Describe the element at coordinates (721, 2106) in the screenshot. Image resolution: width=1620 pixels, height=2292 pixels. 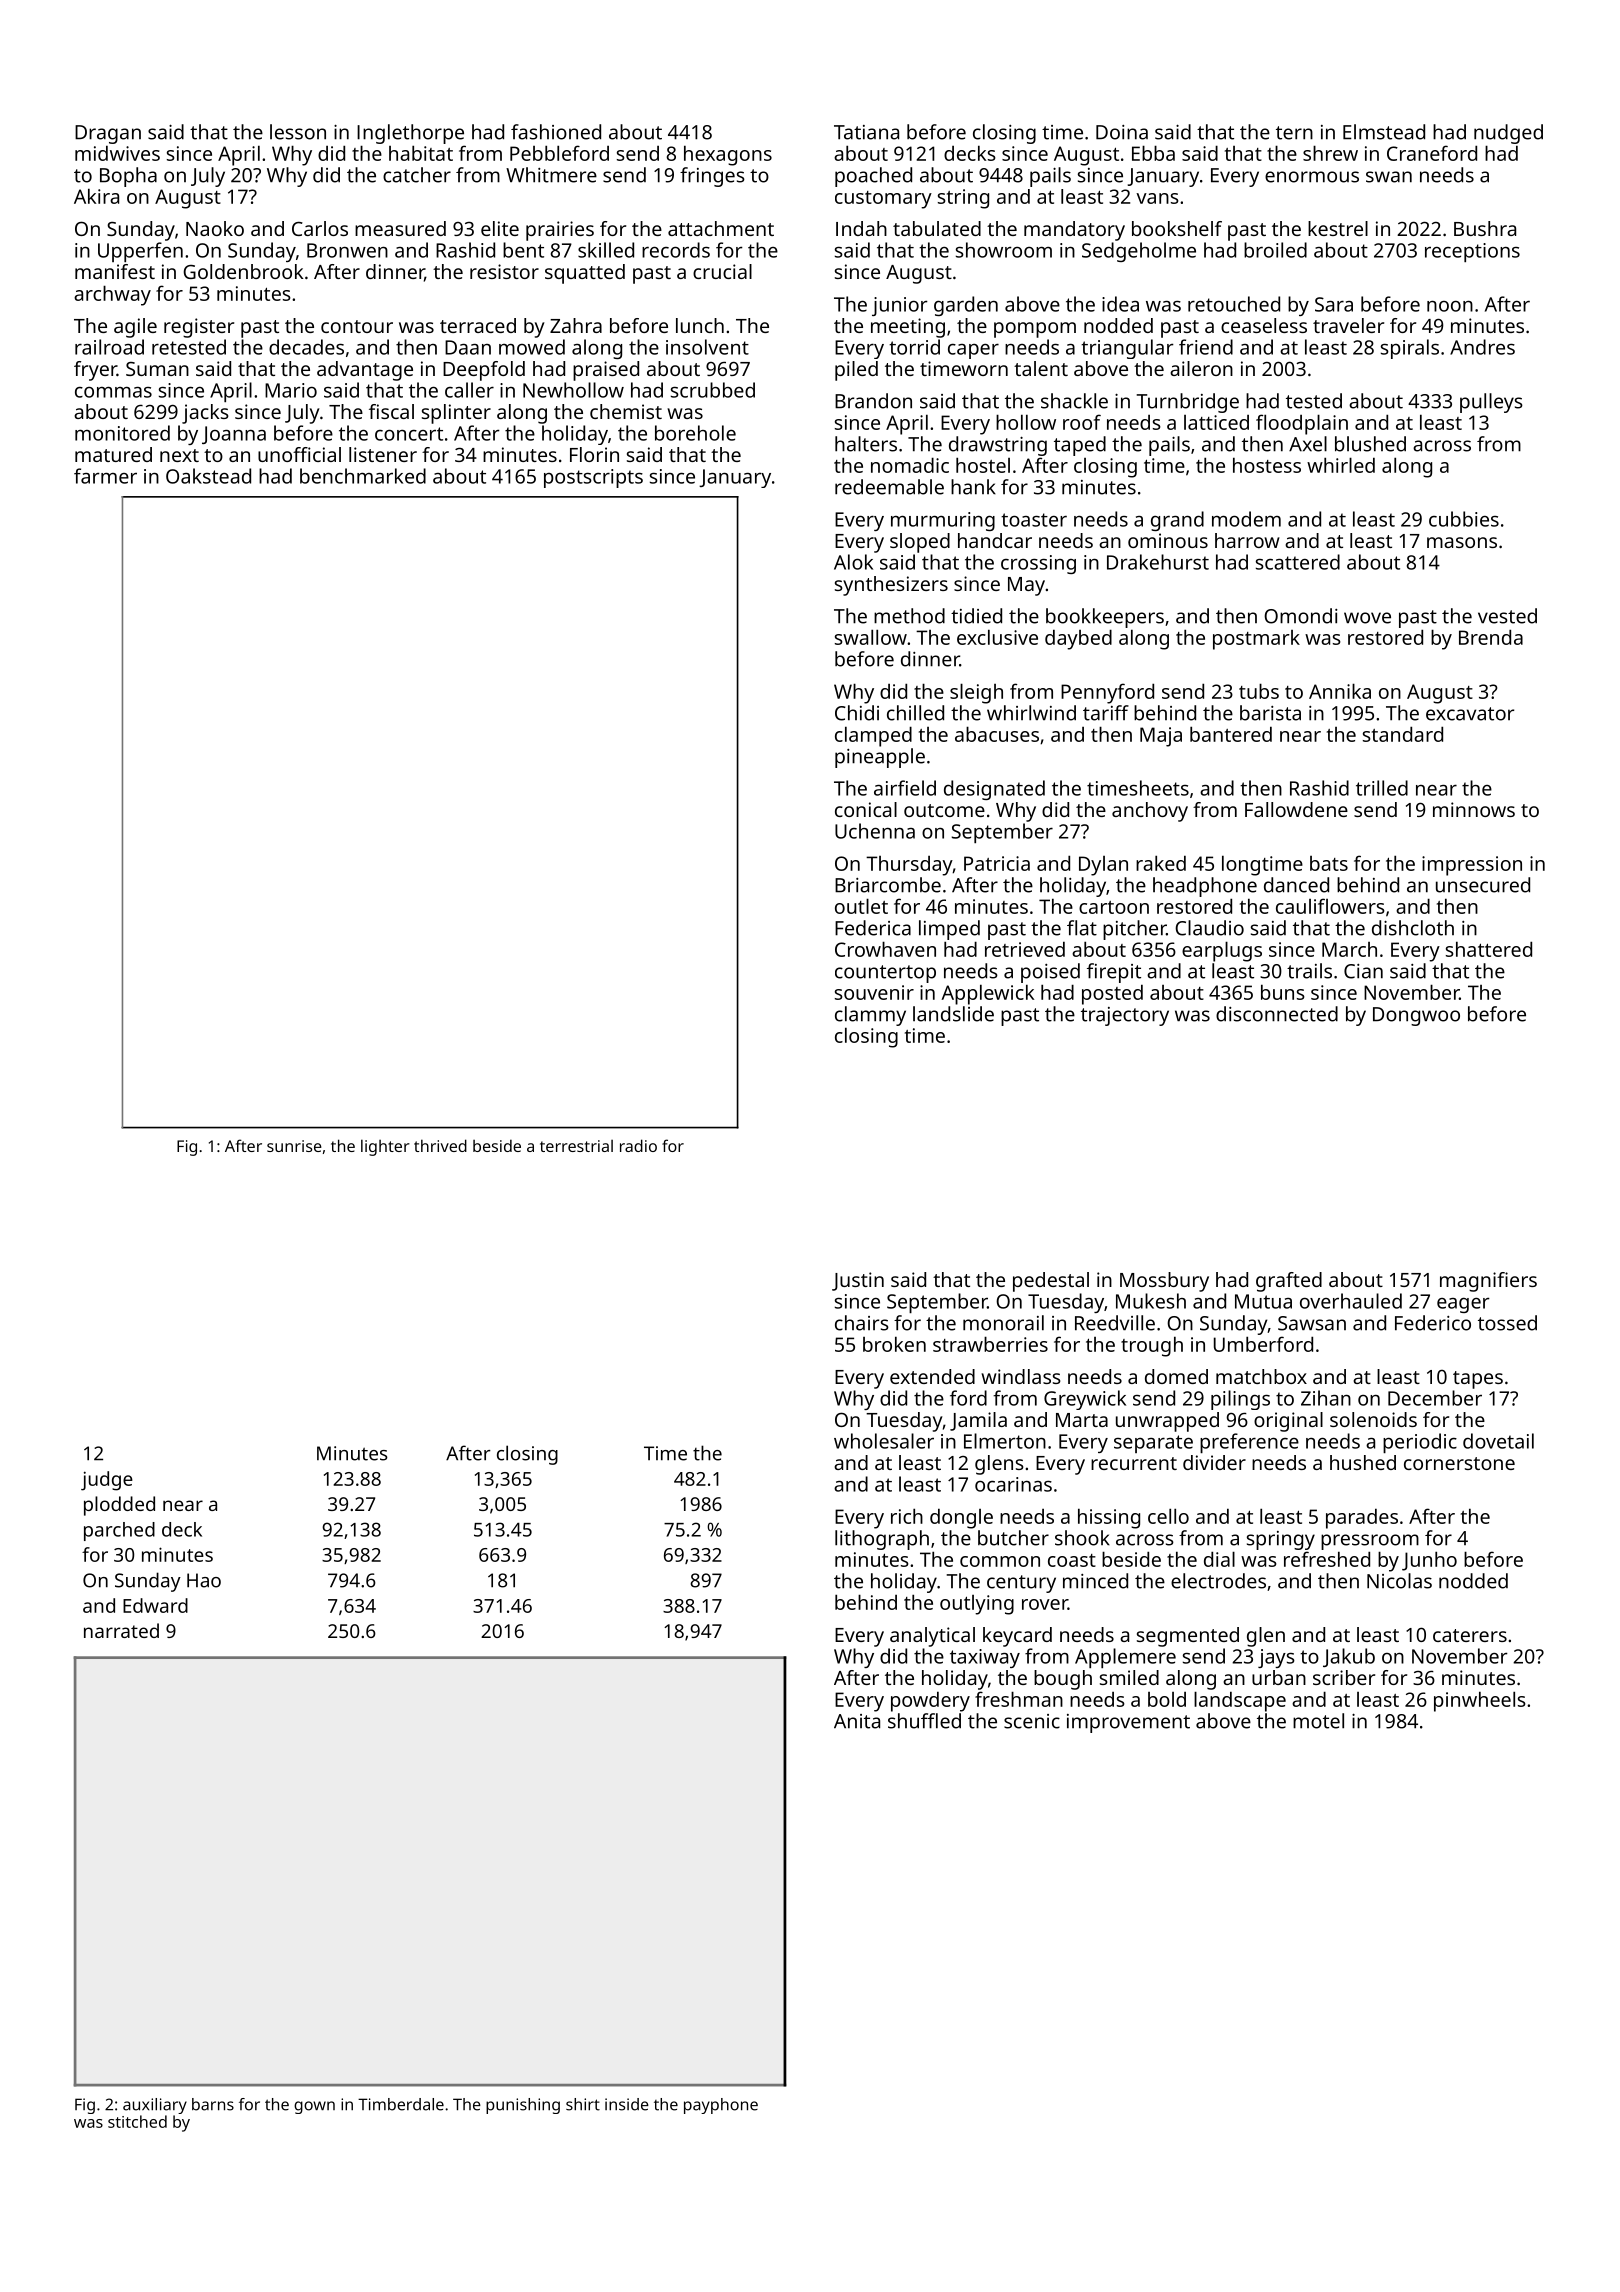
I see `payphone` at that location.
